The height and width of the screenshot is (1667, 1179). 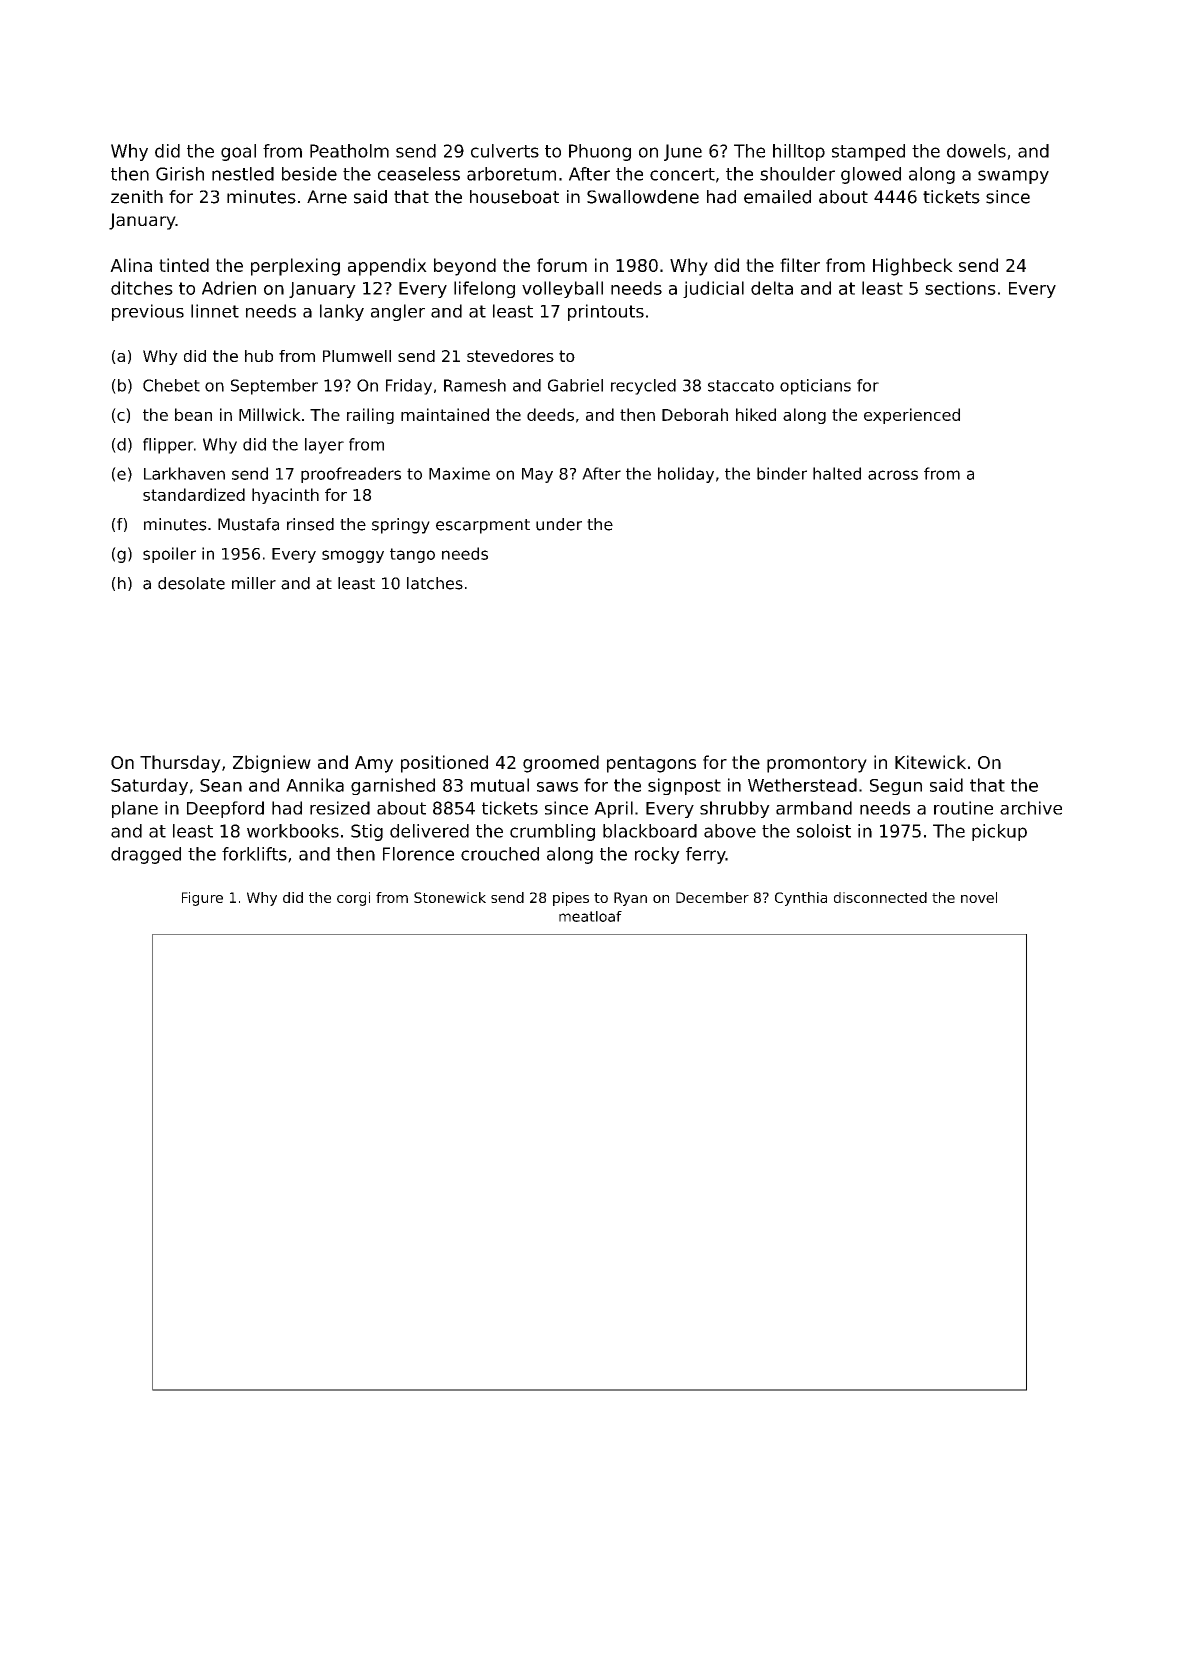 What do you see at coordinates (238, 152) in the screenshot?
I see `goal` at bounding box center [238, 152].
